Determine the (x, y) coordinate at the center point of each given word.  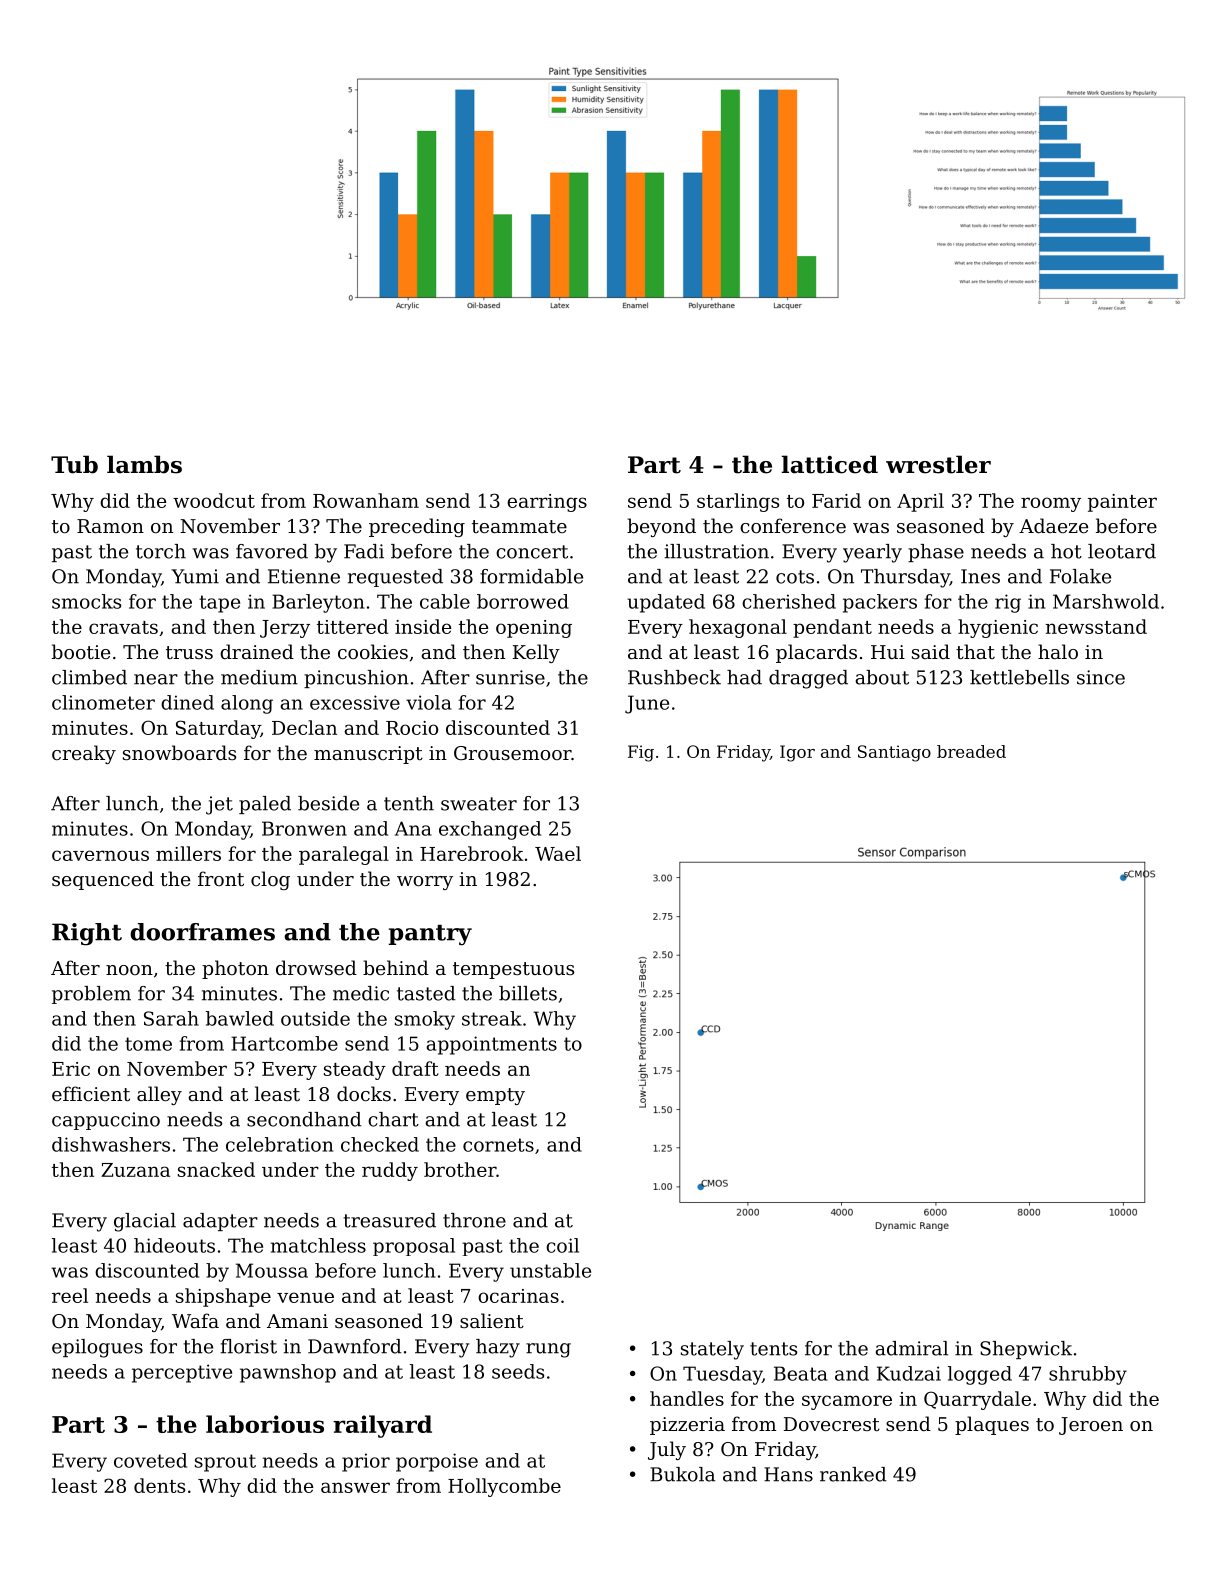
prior (366, 1462)
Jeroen (1091, 1426)
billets (528, 993)
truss (189, 652)
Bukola (682, 1474)
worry (425, 883)
